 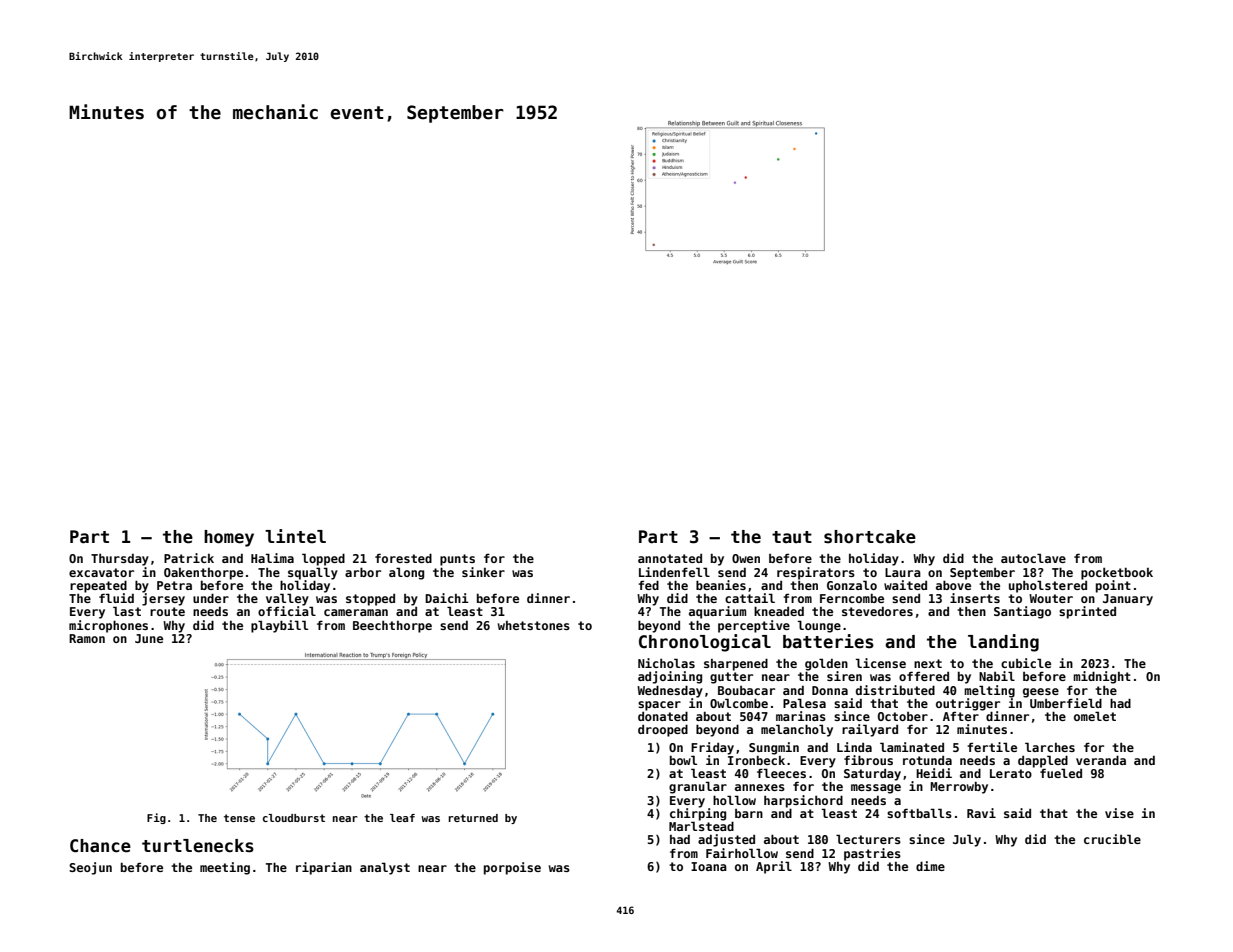 I want to click on Nicholas, so click(x=666, y=663).
